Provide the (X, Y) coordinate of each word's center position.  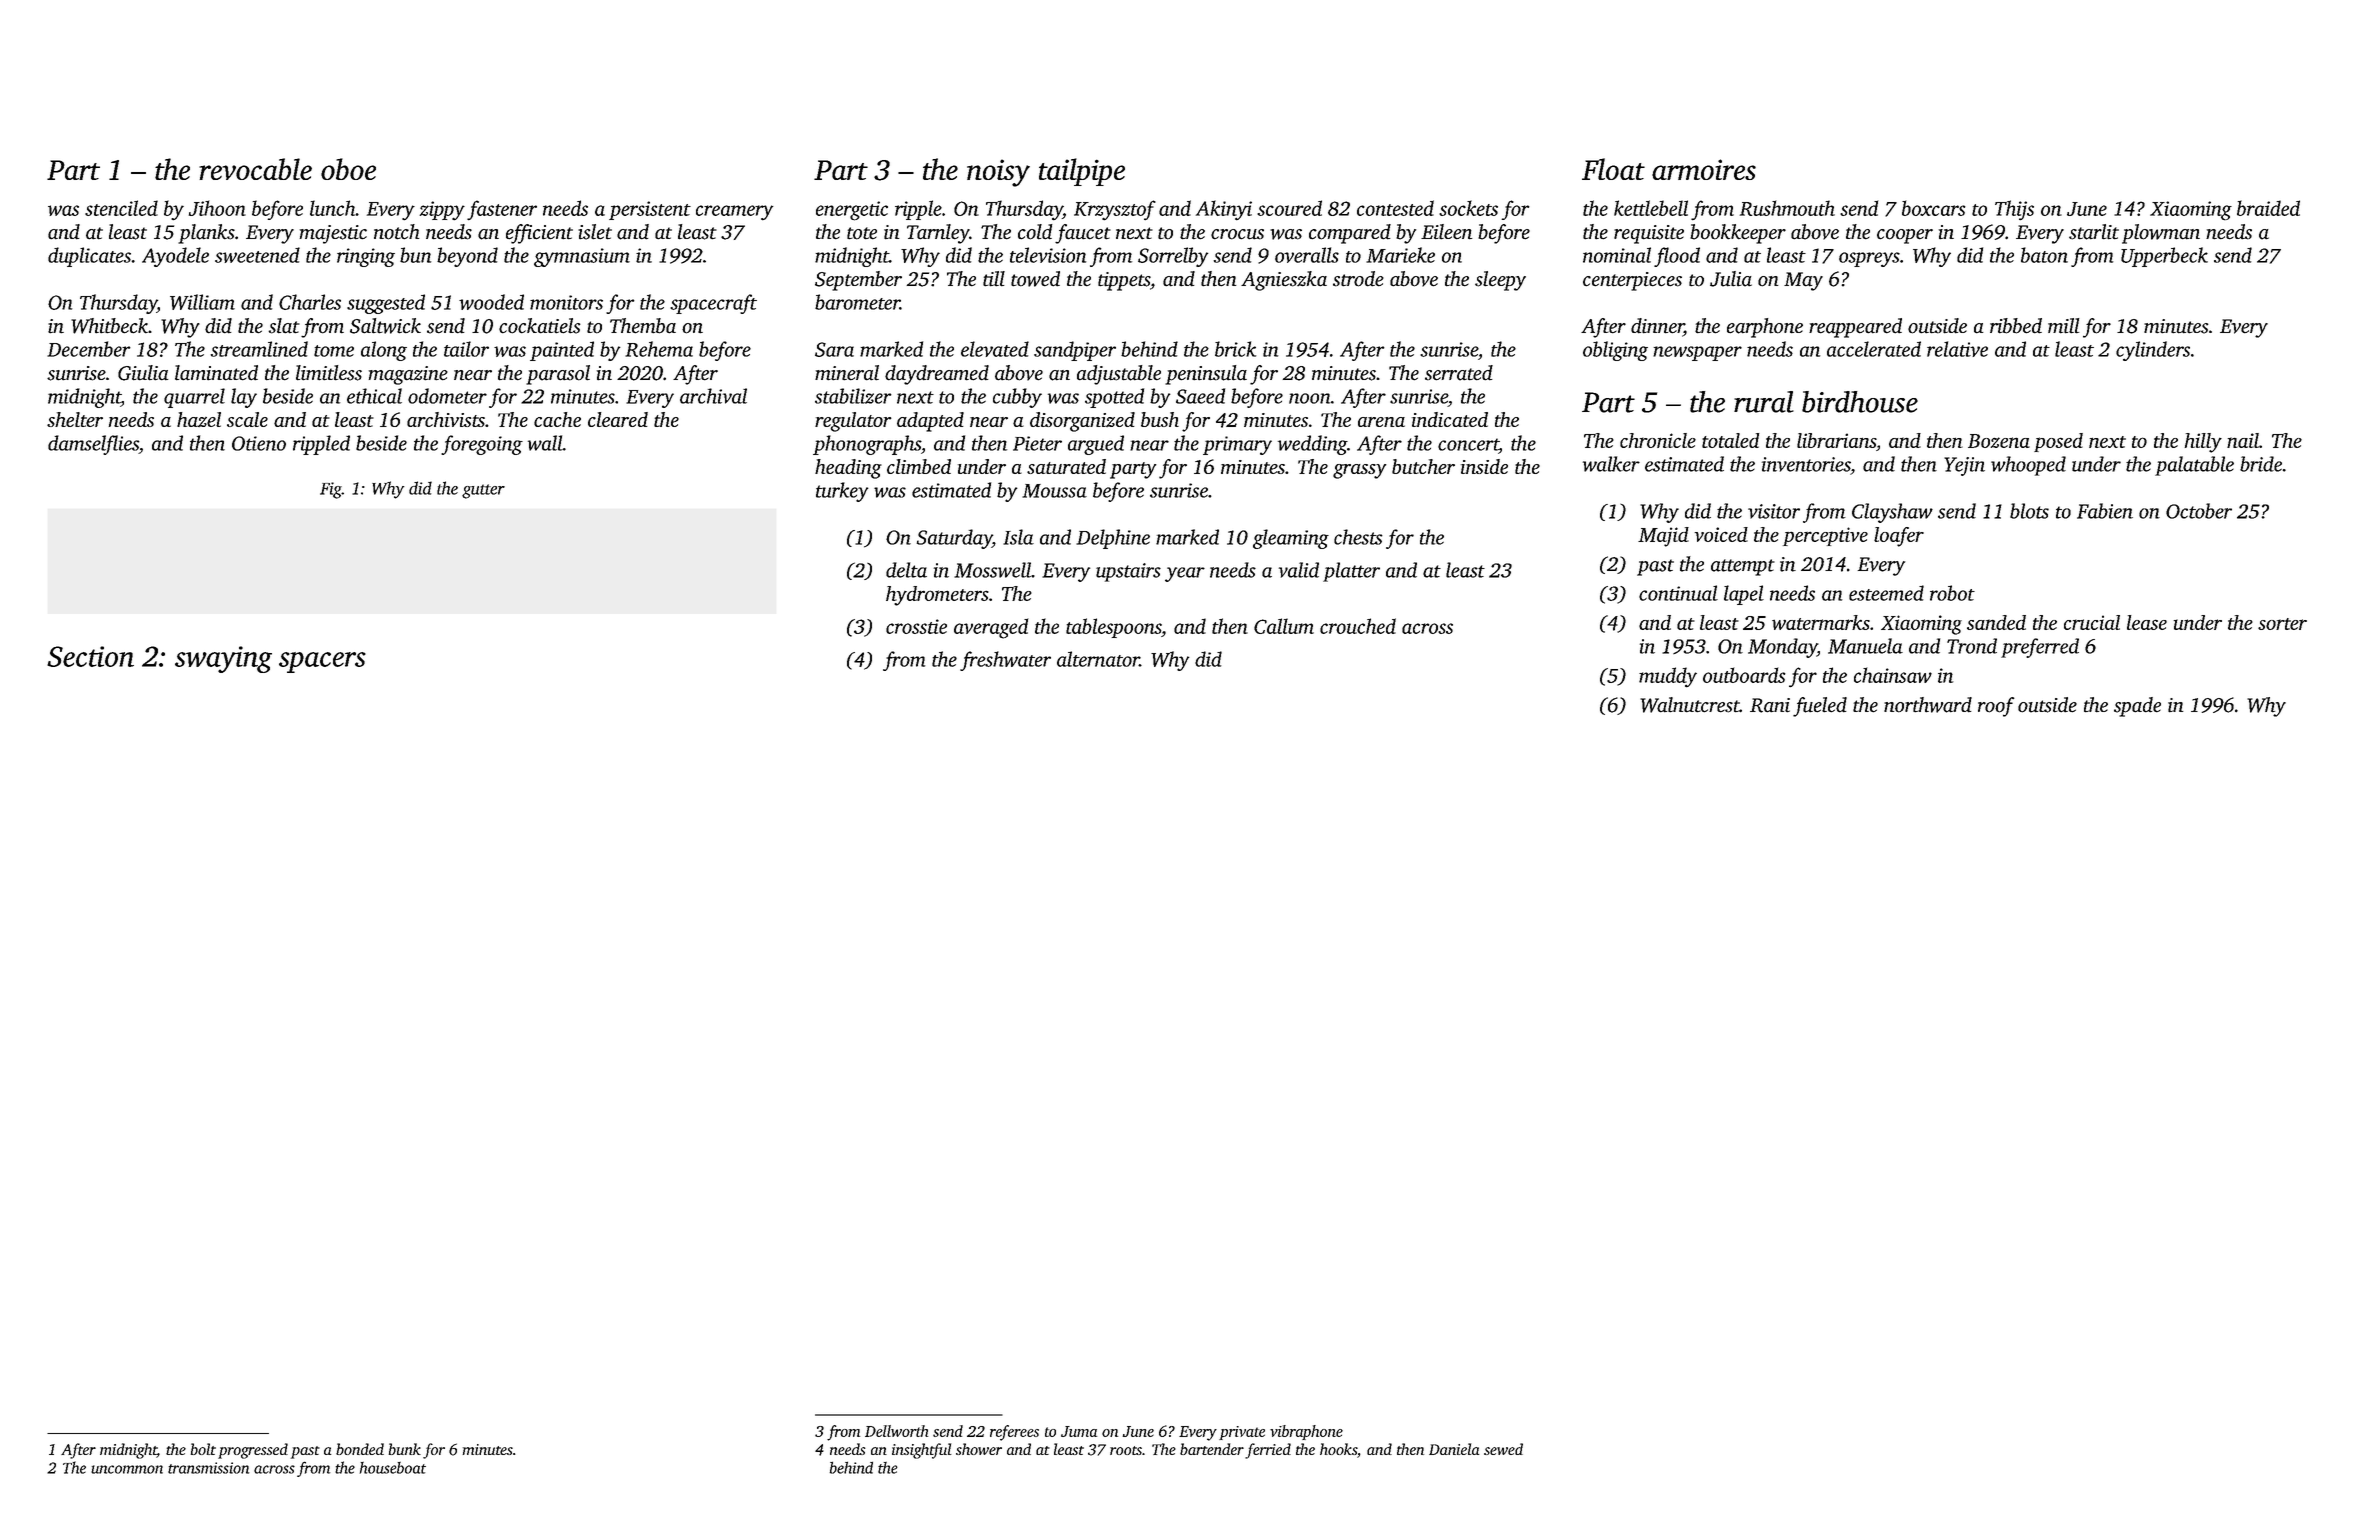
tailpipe (1082, 172)
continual (1678, 593)
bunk (405, 1449)
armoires (1704, 169)
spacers (322, 662)
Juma (1079, 1431)
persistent (650, 210)
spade (2137, 707)
